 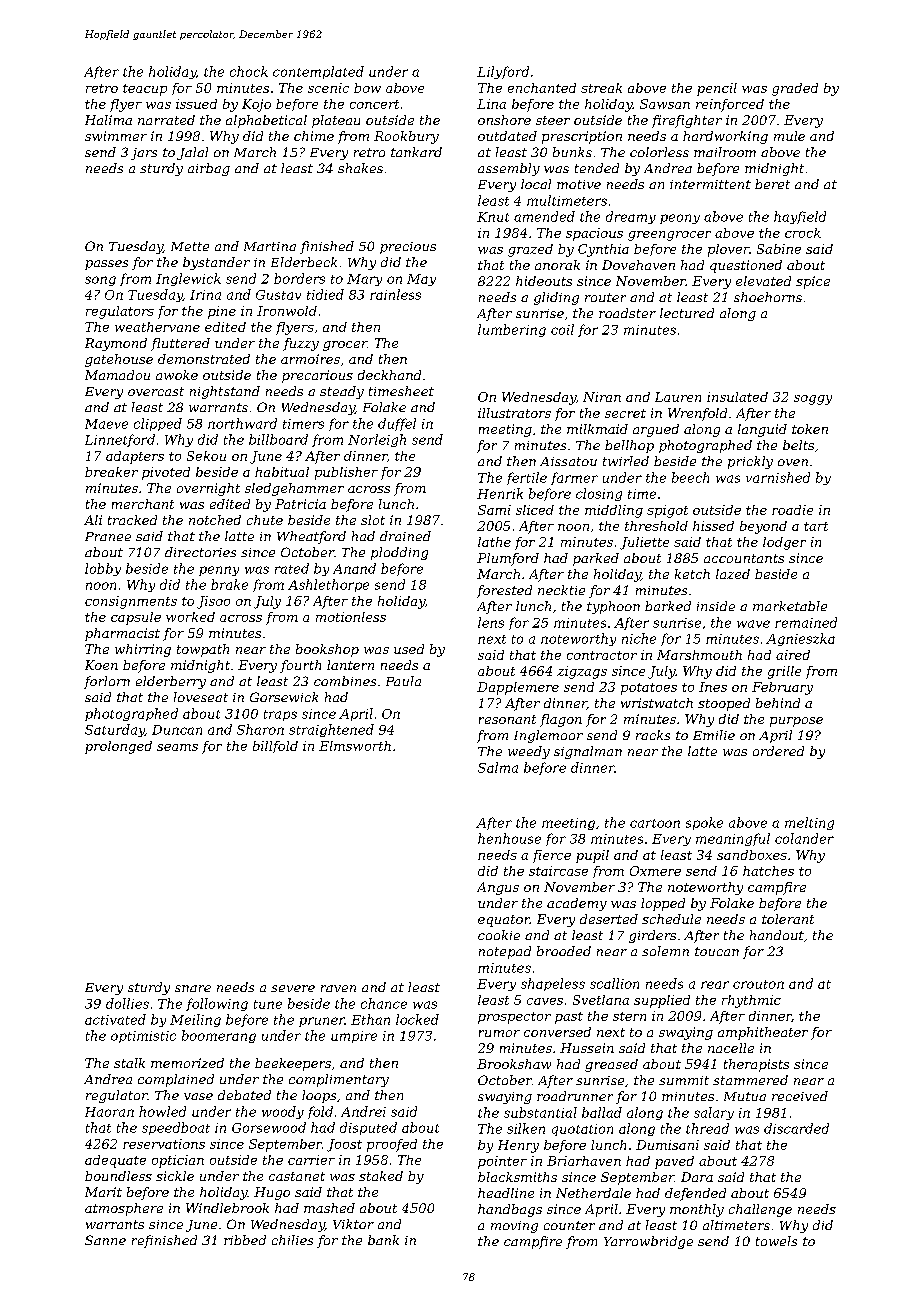 I want to click on cartoon, so click(x=655, y=823).
